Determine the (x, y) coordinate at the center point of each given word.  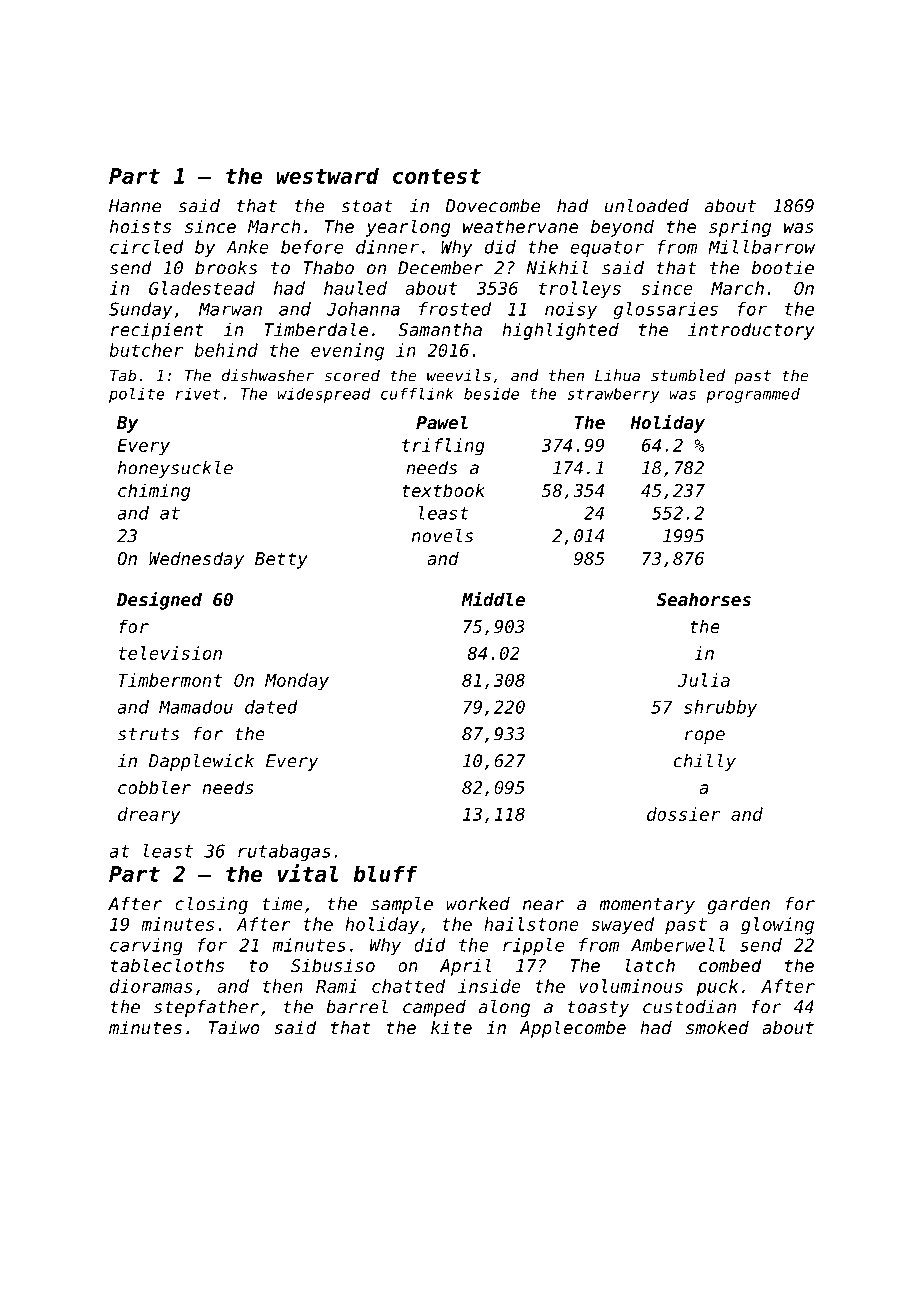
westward (328, 175)
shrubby (720, 708)
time (282, 904)
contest (437, 176)
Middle (493, 598)
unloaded (647, 206)
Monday (297, 682)
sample (402, 905)
